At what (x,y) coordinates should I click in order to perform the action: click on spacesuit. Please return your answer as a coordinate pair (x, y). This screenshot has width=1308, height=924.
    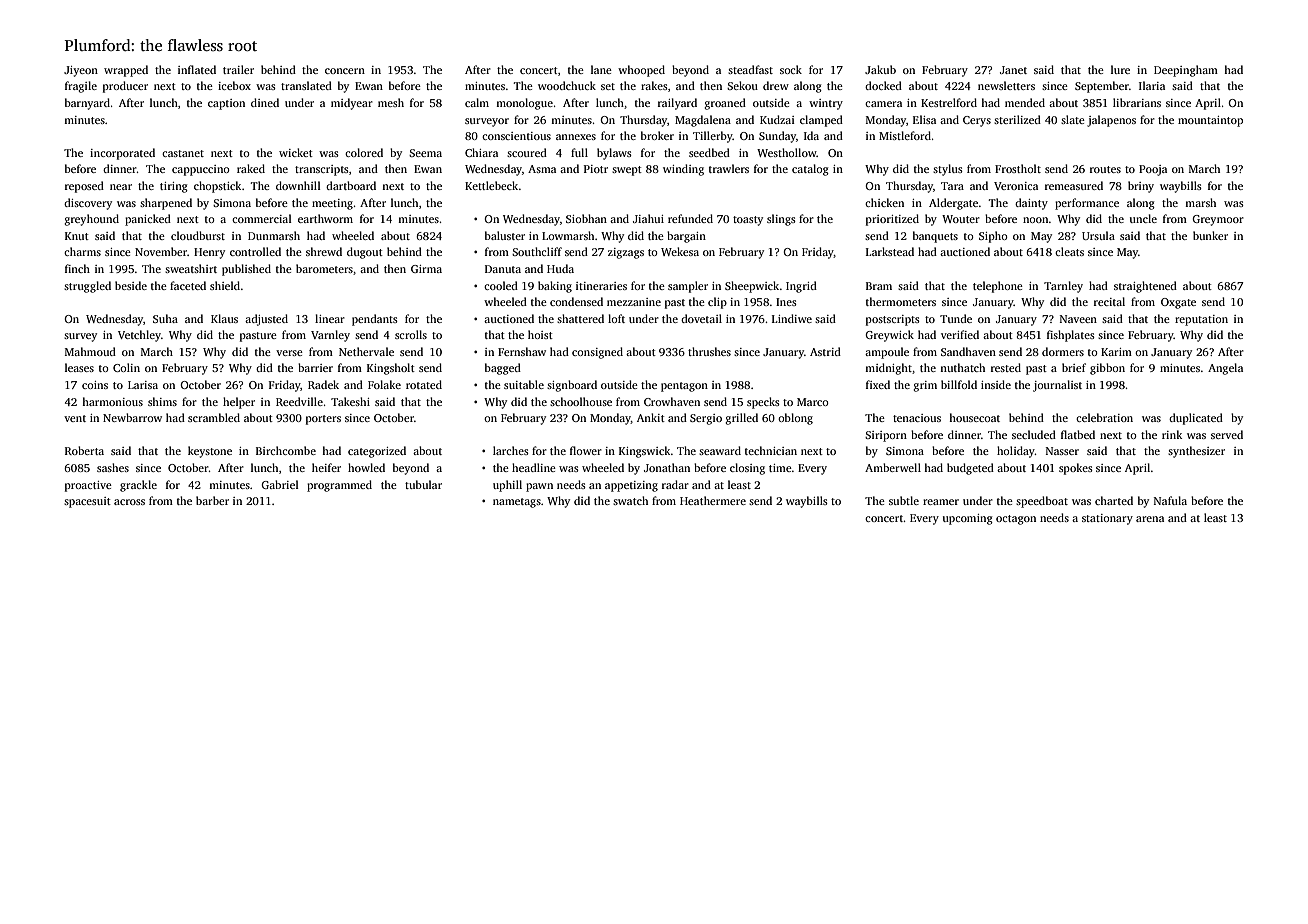
    Looking at the image, I should click on (87, 502).
